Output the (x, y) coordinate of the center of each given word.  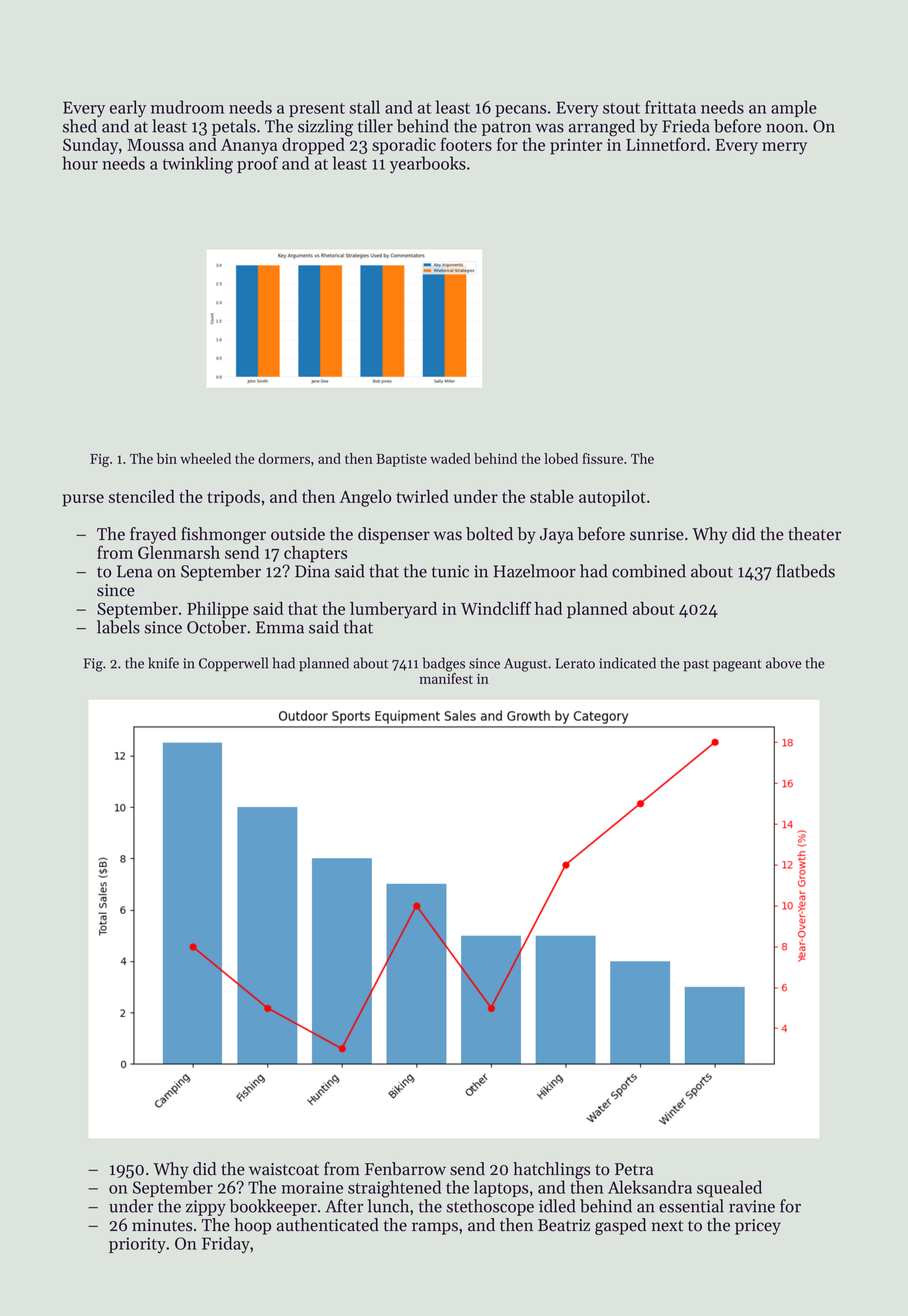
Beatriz (564, 1225)
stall (364, 107)
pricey (758, 1227)
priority (137, 1245)
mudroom (187, 107)
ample (794, 108)
